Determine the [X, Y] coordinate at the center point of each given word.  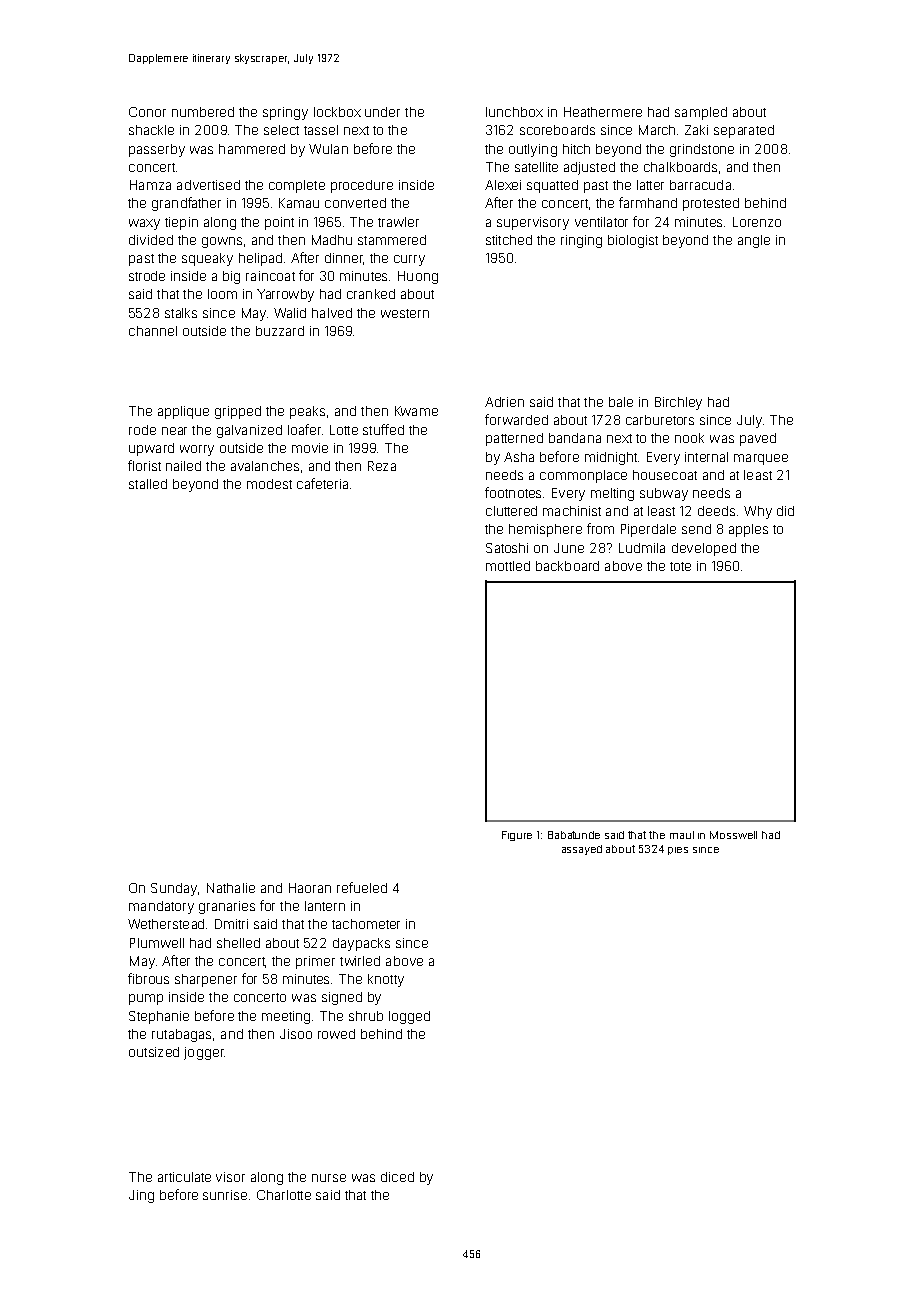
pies [678, 851]
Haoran [310, 888]
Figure [517, 836]
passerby [157, 150]
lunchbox [514, 112]
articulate [184, 1177]
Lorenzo [757, 222]
